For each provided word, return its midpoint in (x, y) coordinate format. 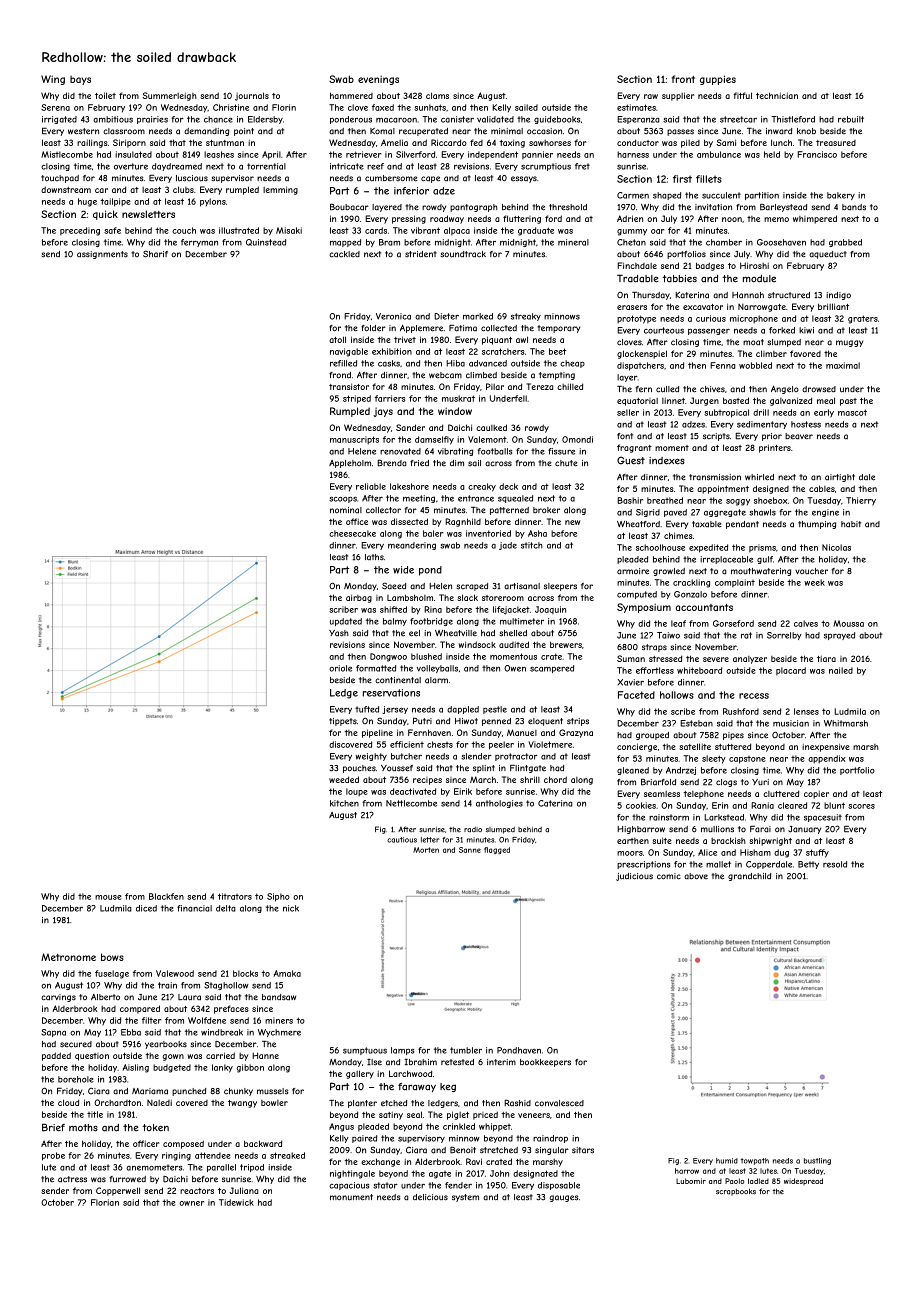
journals (252, 96)
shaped (667, 196)
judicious (634, 877)
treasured (836, 143)
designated (535, 1174)
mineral (573, 242)
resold (835, 864)
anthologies (499, 804)
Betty (808, 865)
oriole (340, 668)
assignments (102, 255)
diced (146, 908)
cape (430, 179)
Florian (105, 1202)
